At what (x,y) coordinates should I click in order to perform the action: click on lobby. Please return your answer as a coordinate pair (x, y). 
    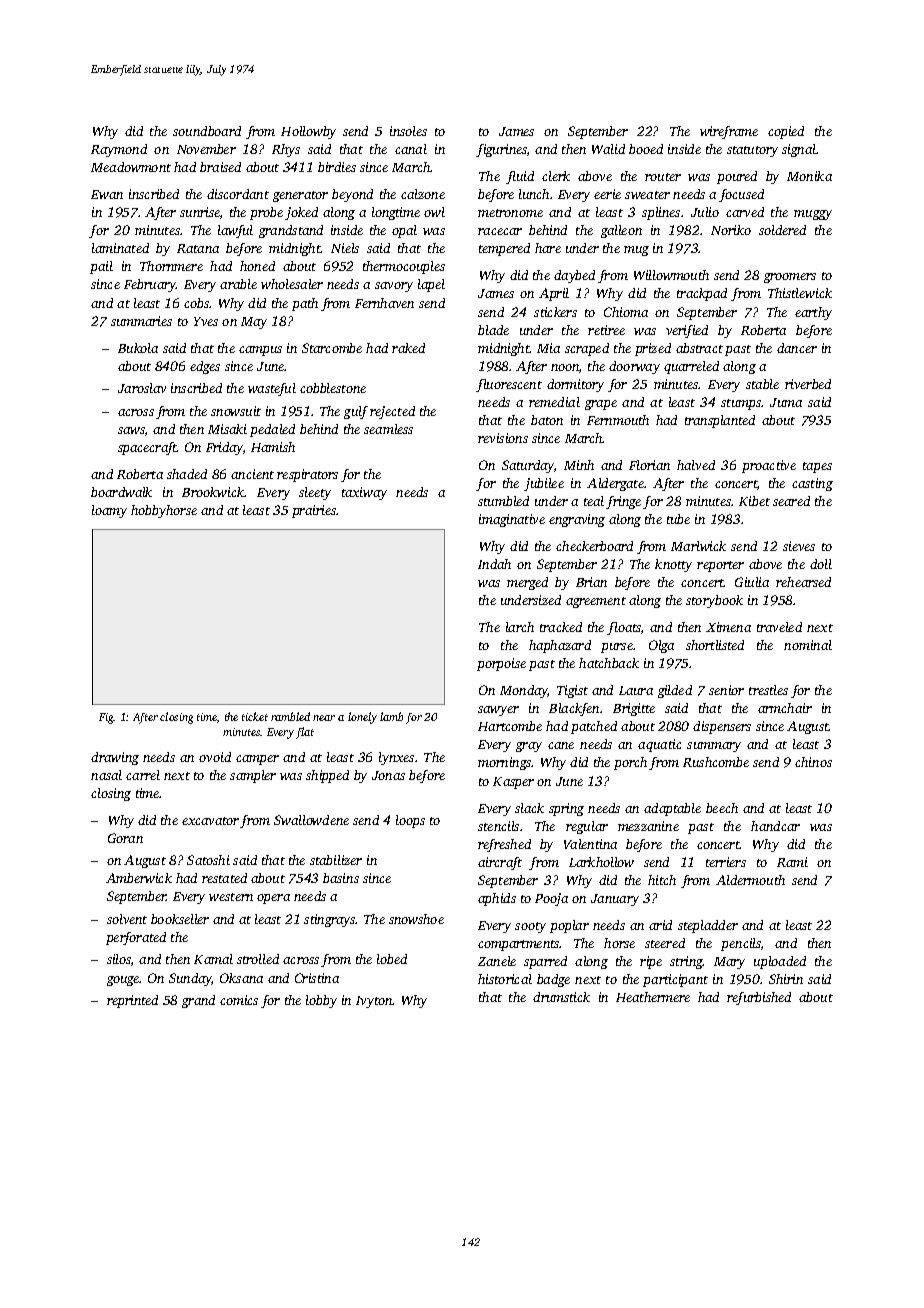
    Looking at the image, I should click on (321, 1001).
